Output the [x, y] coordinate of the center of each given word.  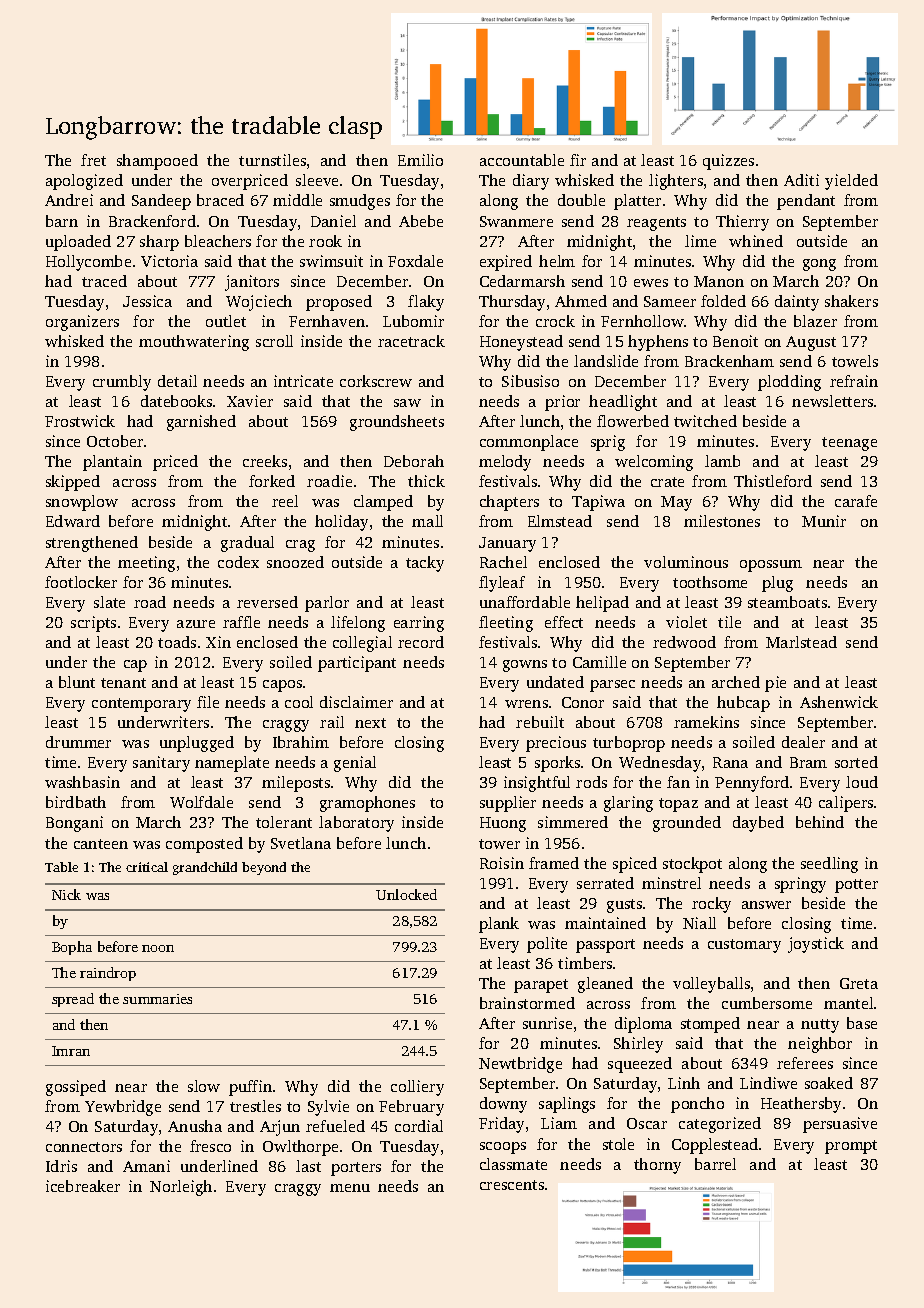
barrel [715, 1164]
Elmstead [560, 521]
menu [350, 1188]
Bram [808, 762]
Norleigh [181, 1188]
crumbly [122, 383]
